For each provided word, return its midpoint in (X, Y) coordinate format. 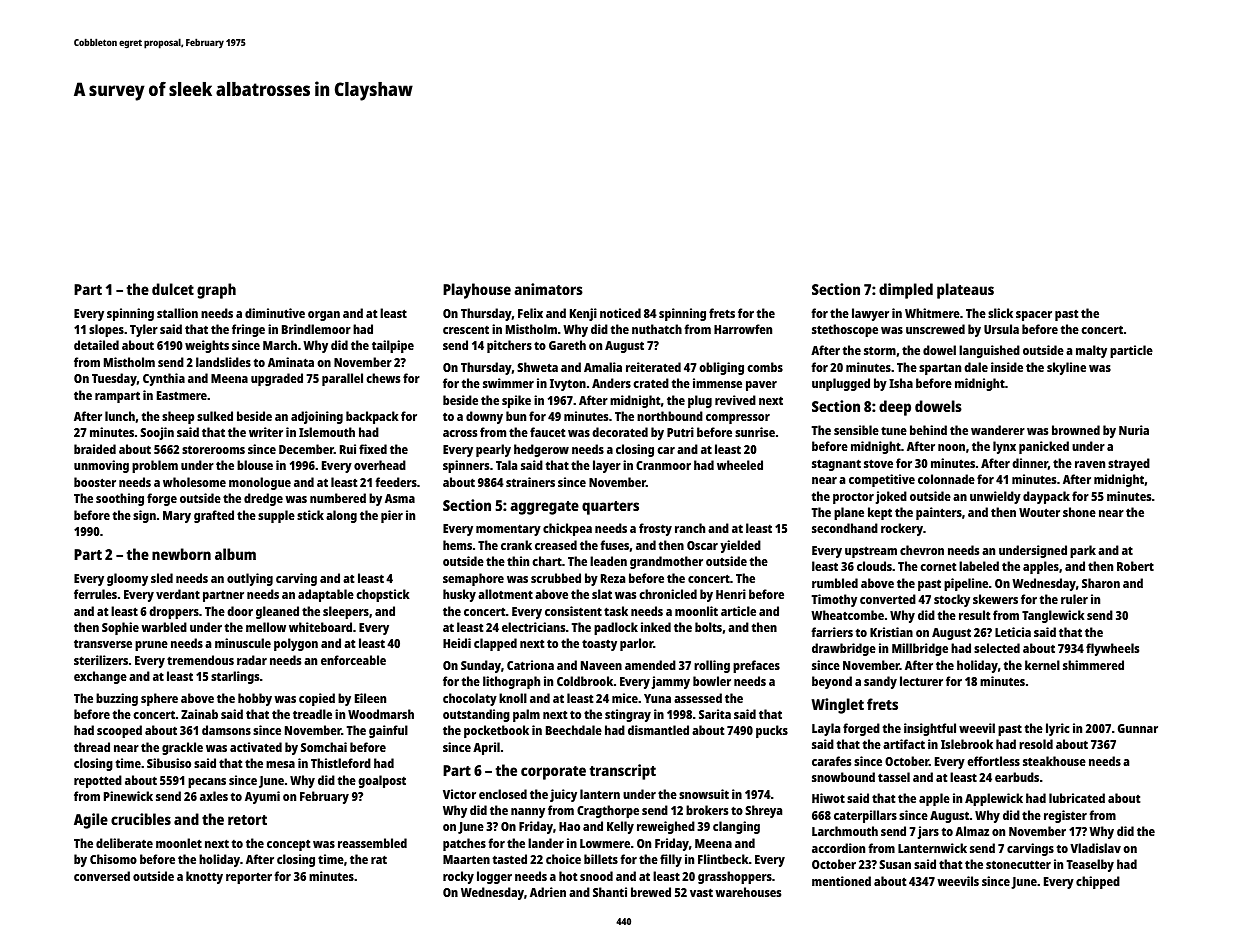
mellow (266, 627)
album (235, 554)
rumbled (835, 583)
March (280, 345)
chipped (1098, 882)
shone (1079, 512)
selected (997, 648)
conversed (102, 876)
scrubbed (556, 578)
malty (1091, 351)
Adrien (548, 892)
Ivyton (568, 385)
